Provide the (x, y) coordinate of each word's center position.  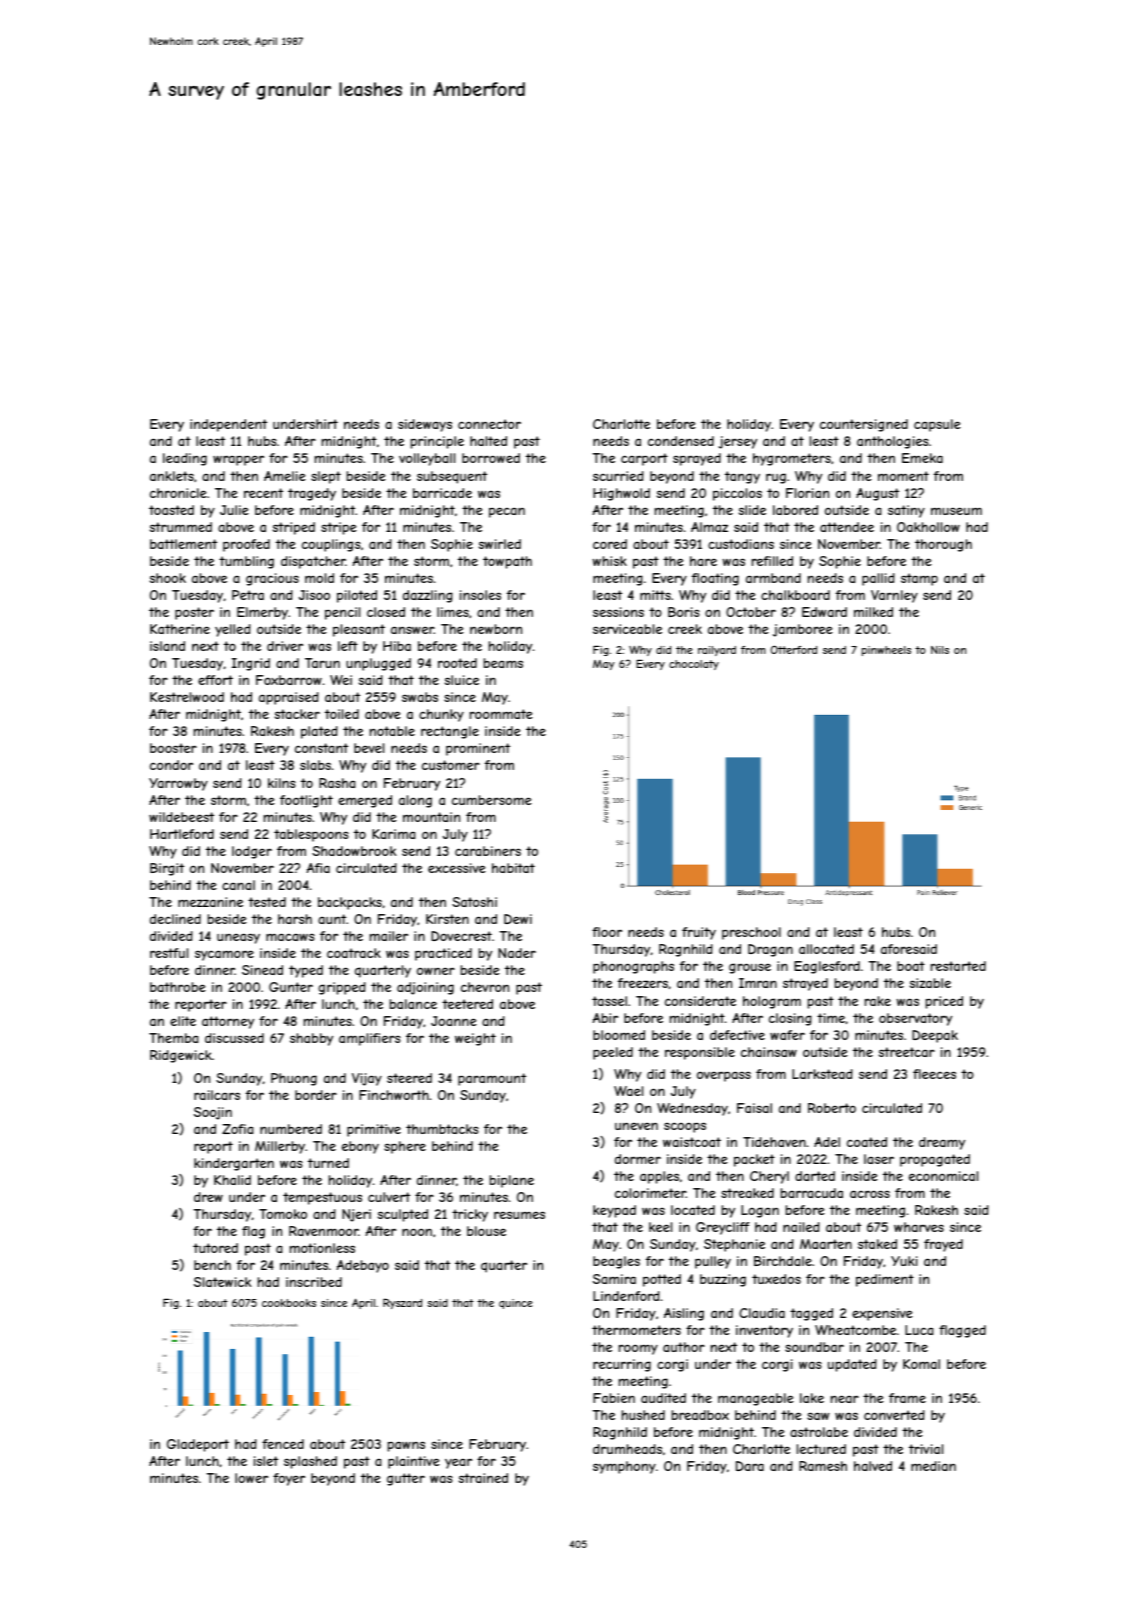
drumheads (627, 1449)
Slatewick (222, 1282)
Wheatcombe (855, 1330)
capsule (937, 425)
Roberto (832, 1108)
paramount (492, 1079)
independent (228, 425)
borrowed (491, 458)
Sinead (262, 970)
